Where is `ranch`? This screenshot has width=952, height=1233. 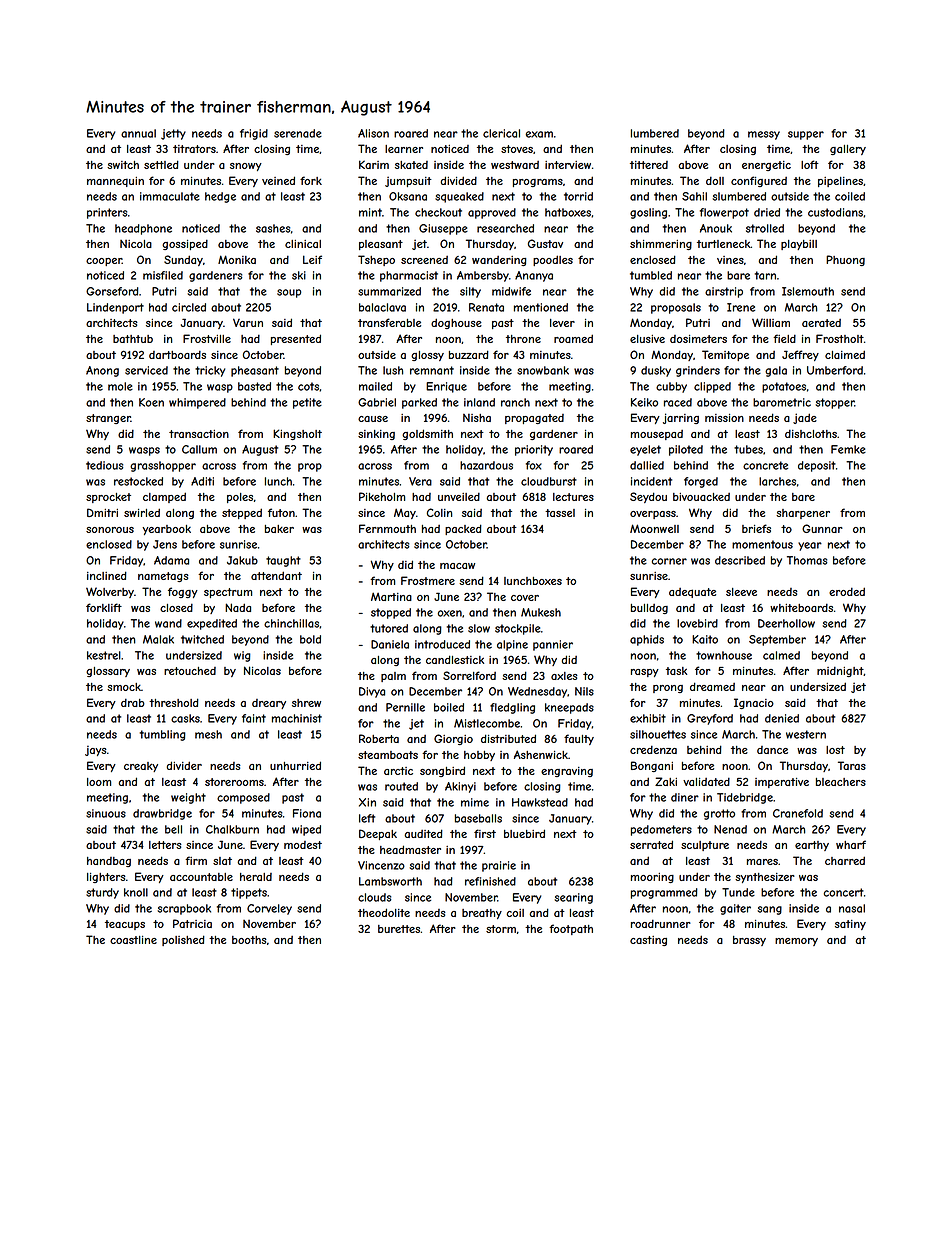 ranch is located at coordinates (515, 402).
